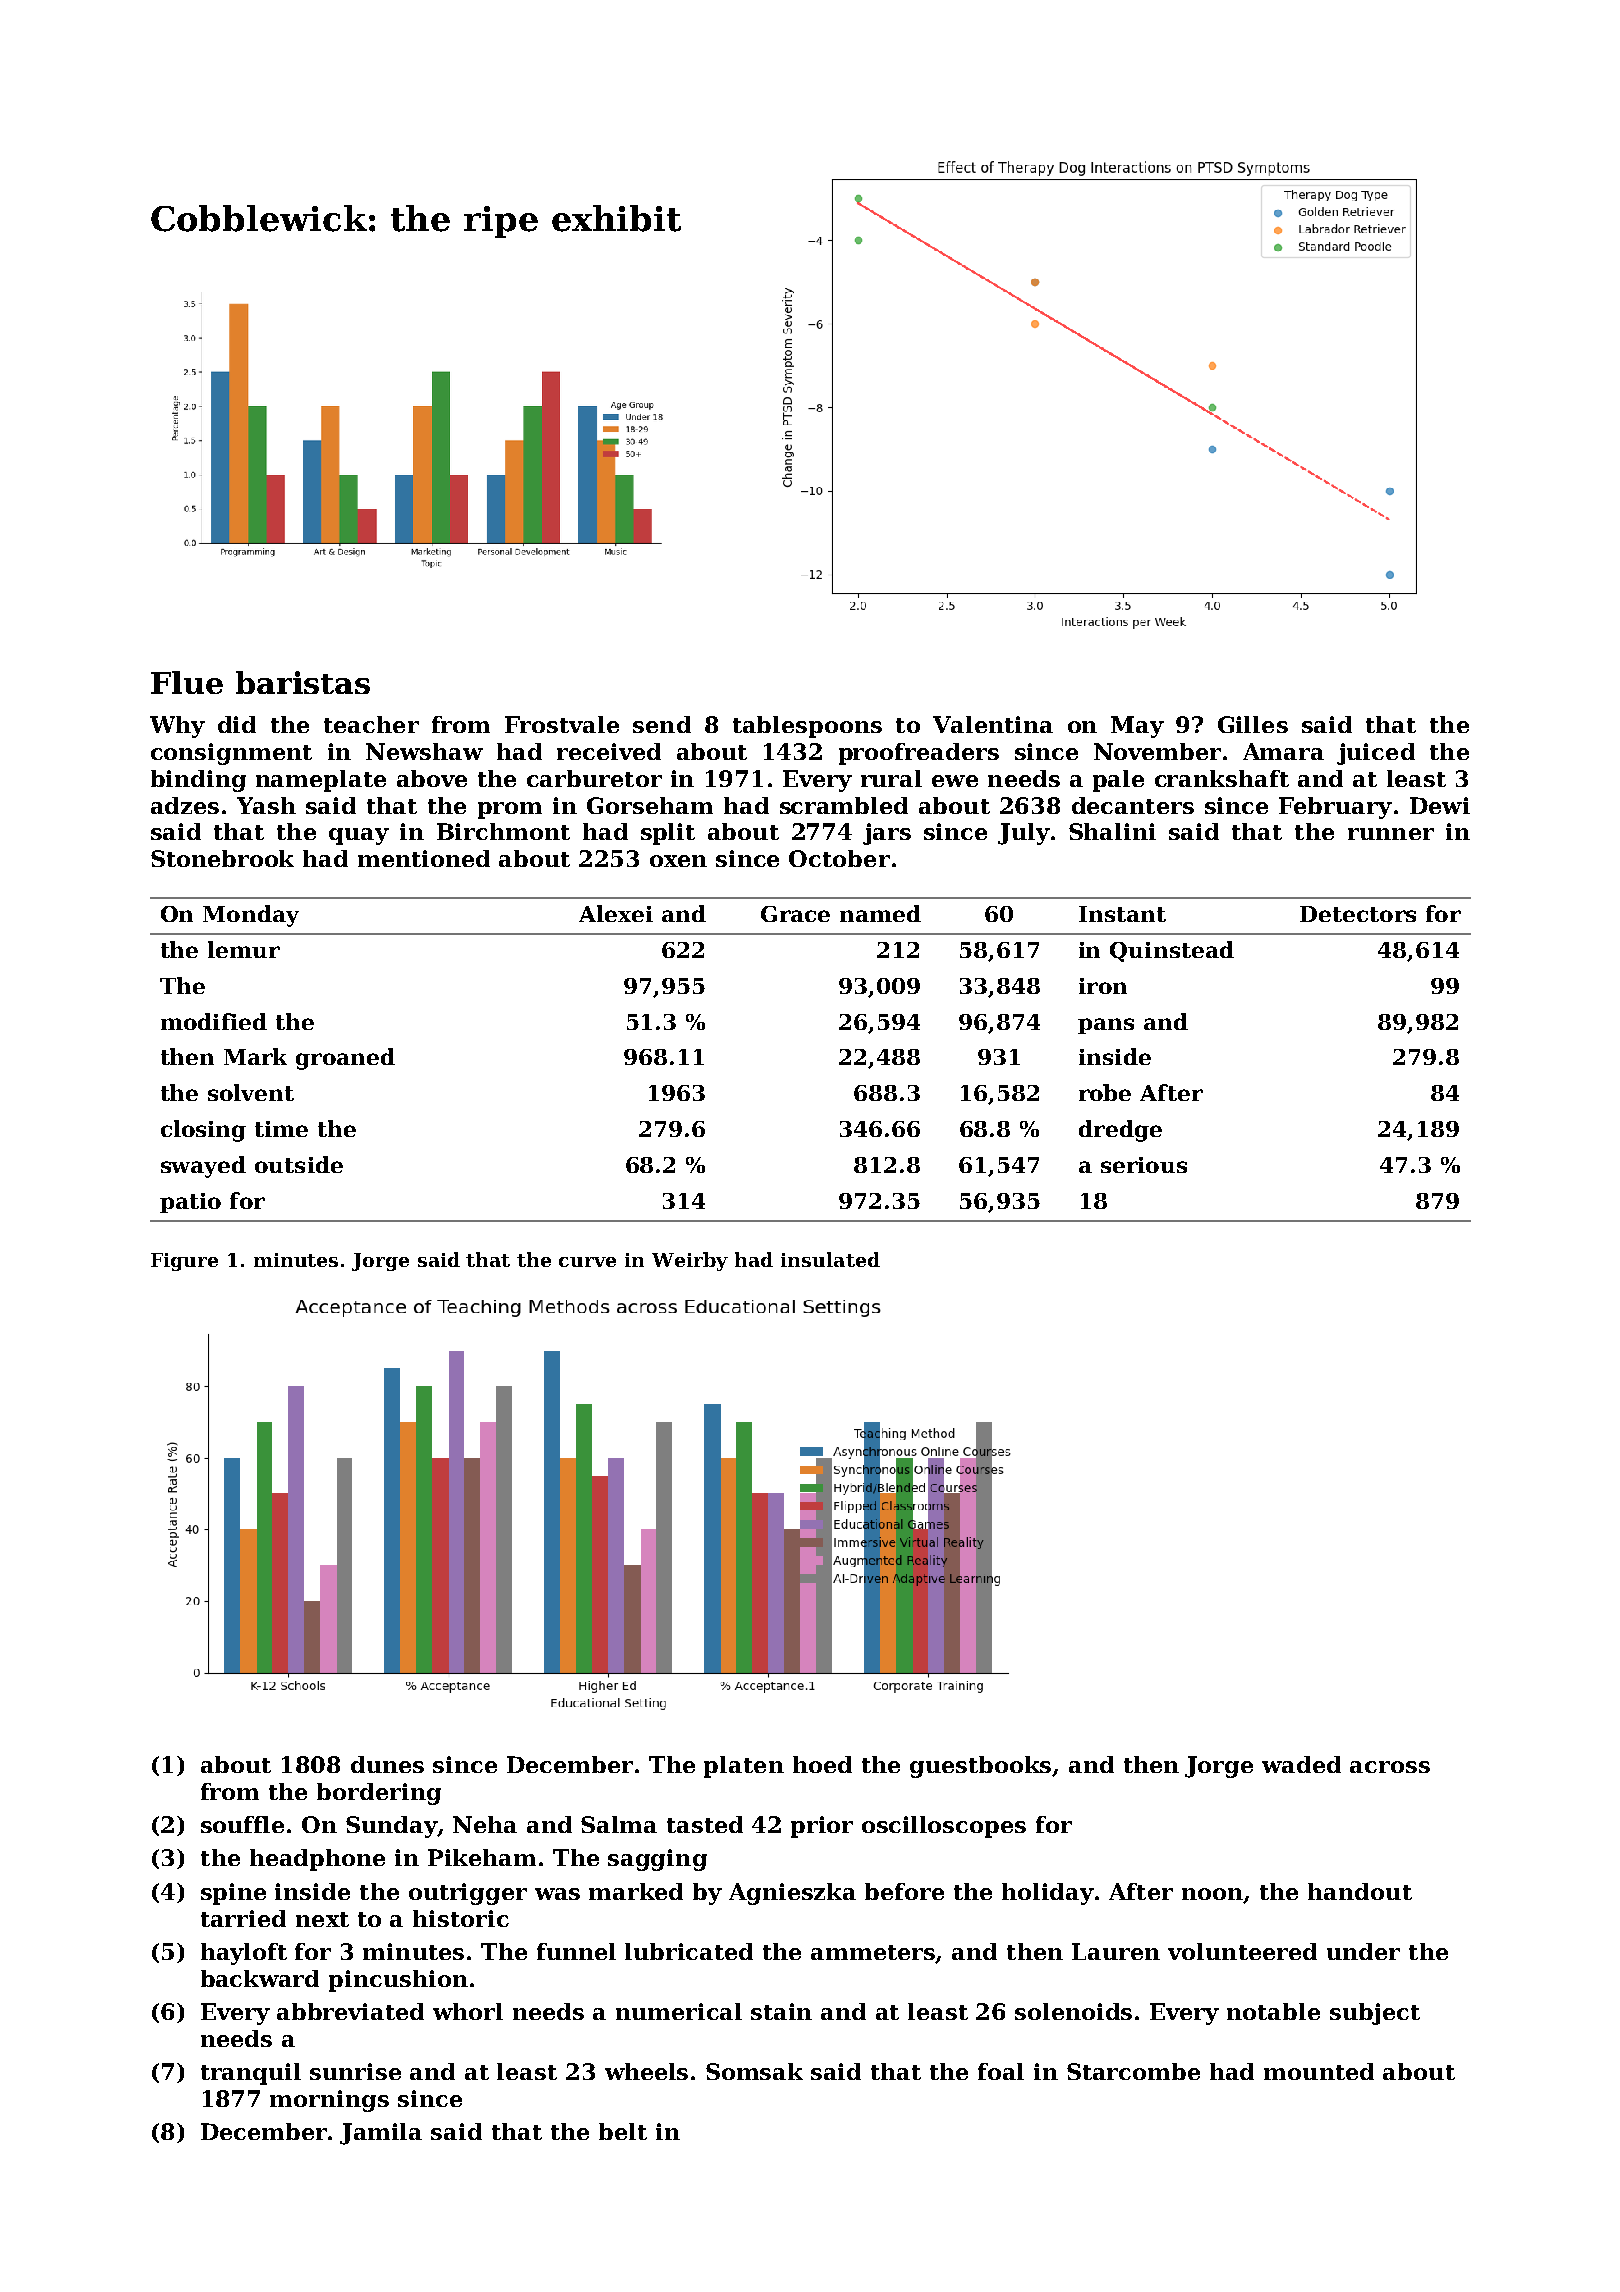 This screenshot has height=2292, width=1620. Describe the element at coordinates (303, 682) in the screenshot. I see `baristas` at that location.
